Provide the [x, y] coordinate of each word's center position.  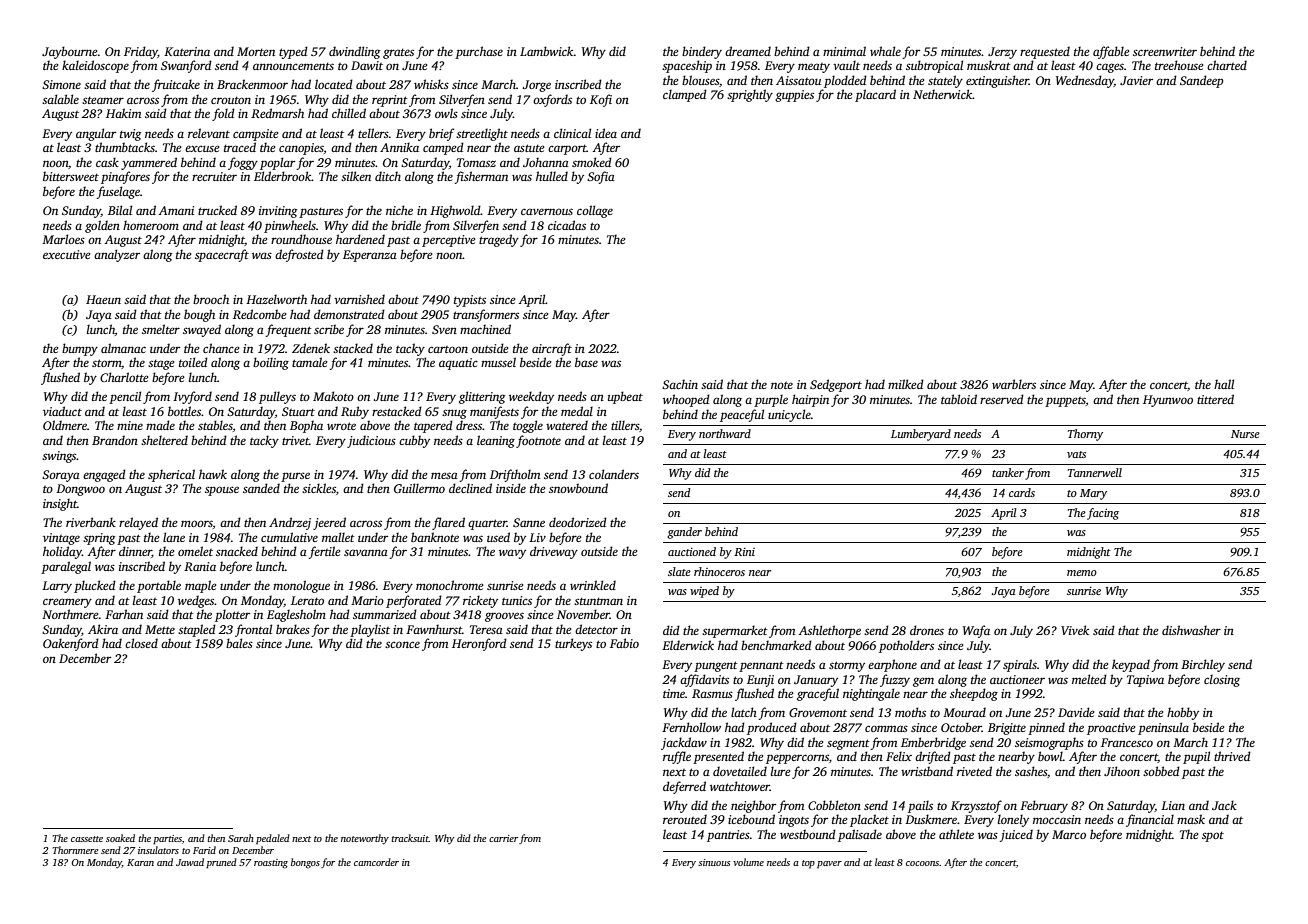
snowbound [578, 488]
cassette [87, 839]
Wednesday [1085, 81]
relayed [138, 523]
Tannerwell [1095, 472]
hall [1224, 384]
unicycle [789, 415]
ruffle [677, 757]
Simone [61, 84]
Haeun [103, 299]
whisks [431, 84]
